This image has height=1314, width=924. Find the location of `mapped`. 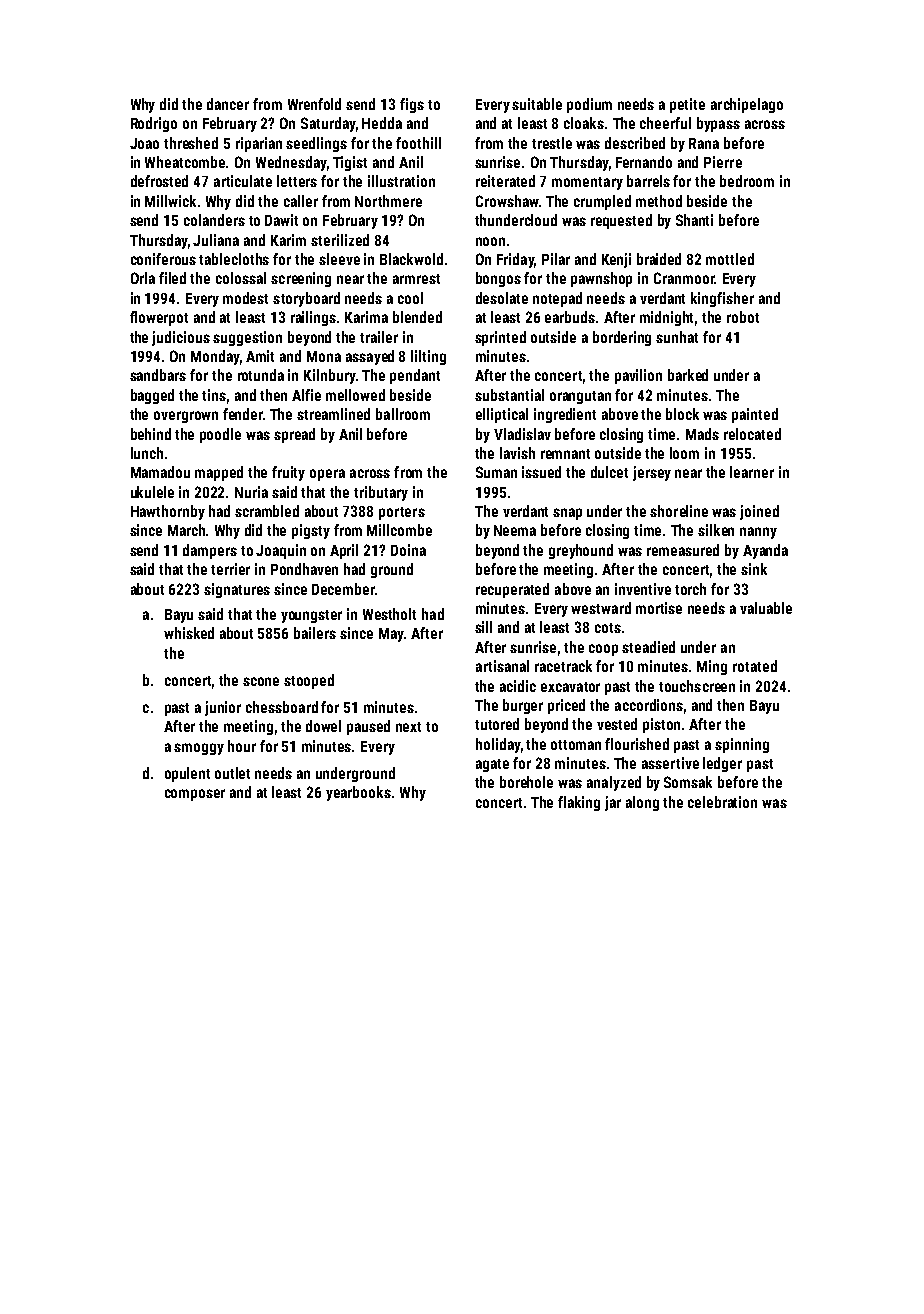

mapped is located at coordinates (219, 473).
